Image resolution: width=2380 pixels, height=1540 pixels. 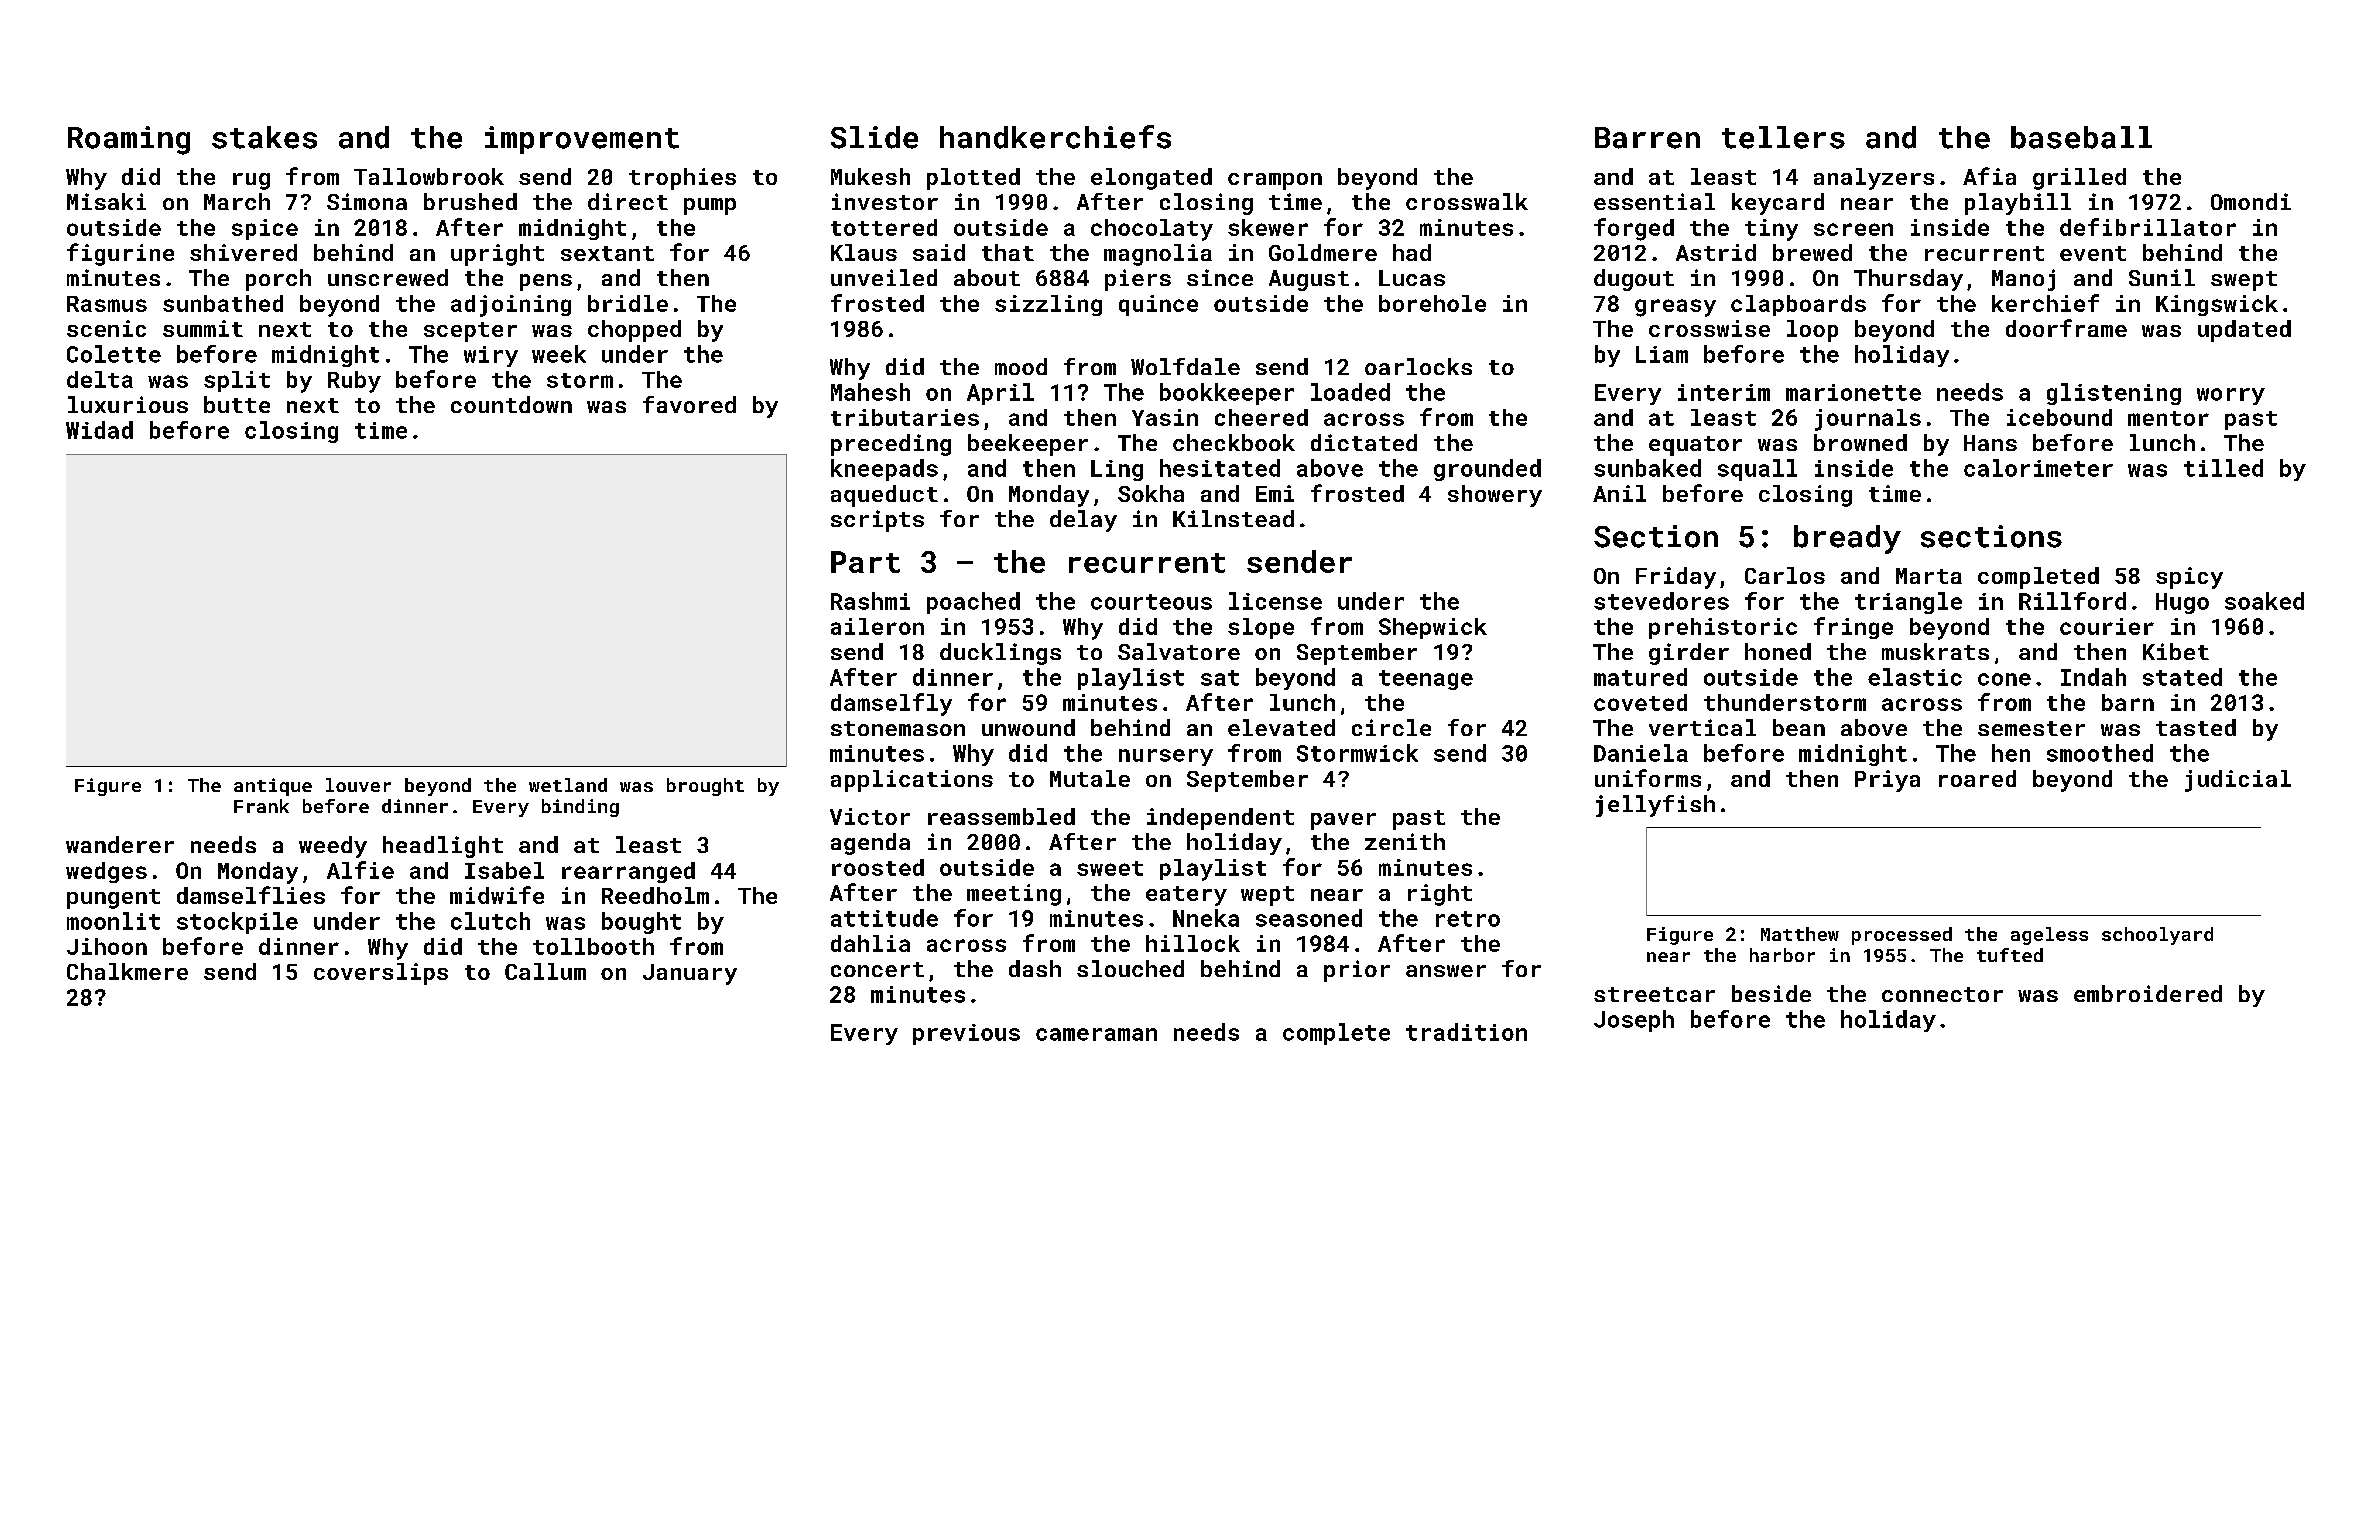 What do you see at coordinates (251, 895) in the document?
I see `damselflies` at bounding box center [251, 895].
